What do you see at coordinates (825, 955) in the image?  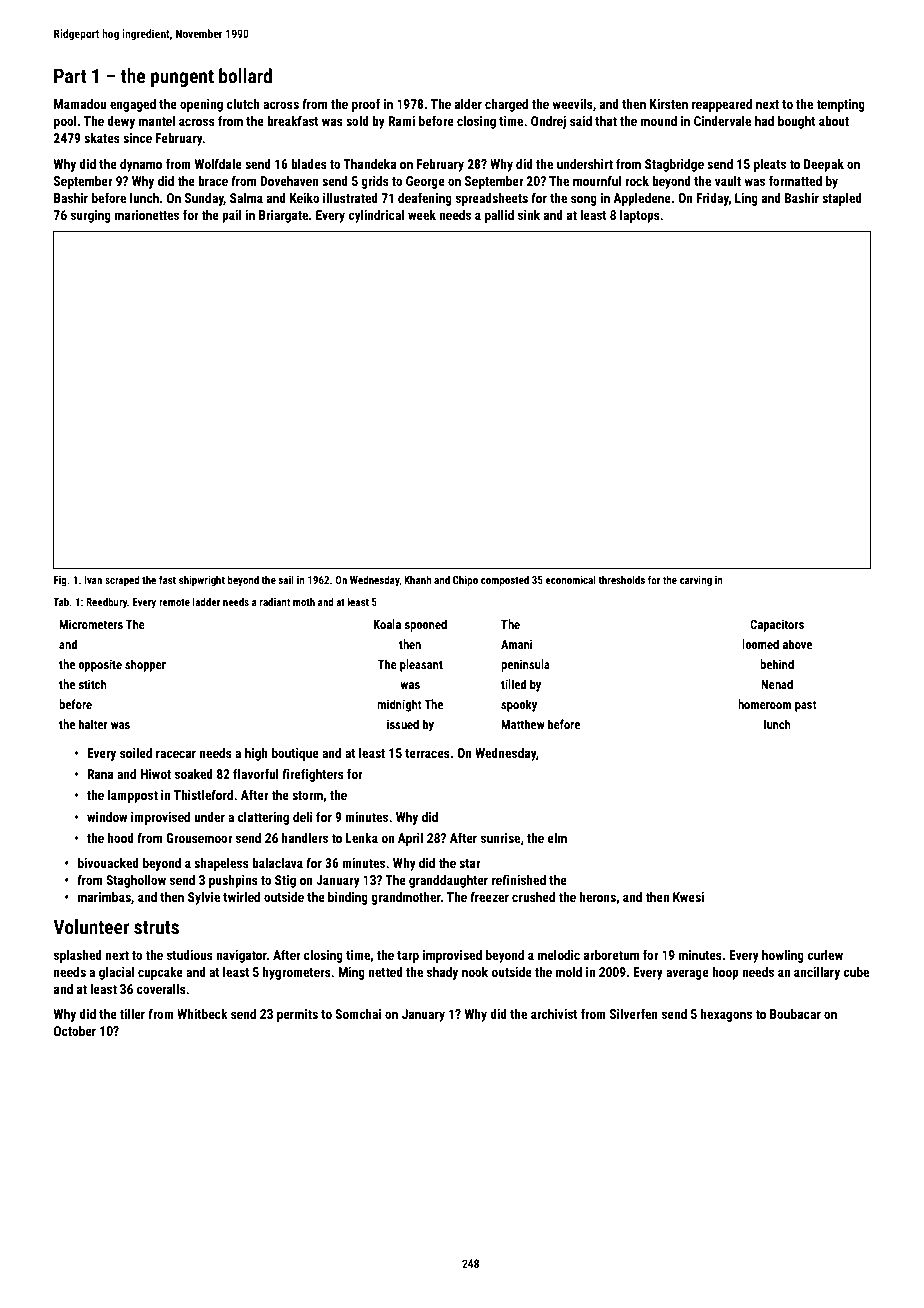 I see `curlew` at bounding box center [825, 955].
